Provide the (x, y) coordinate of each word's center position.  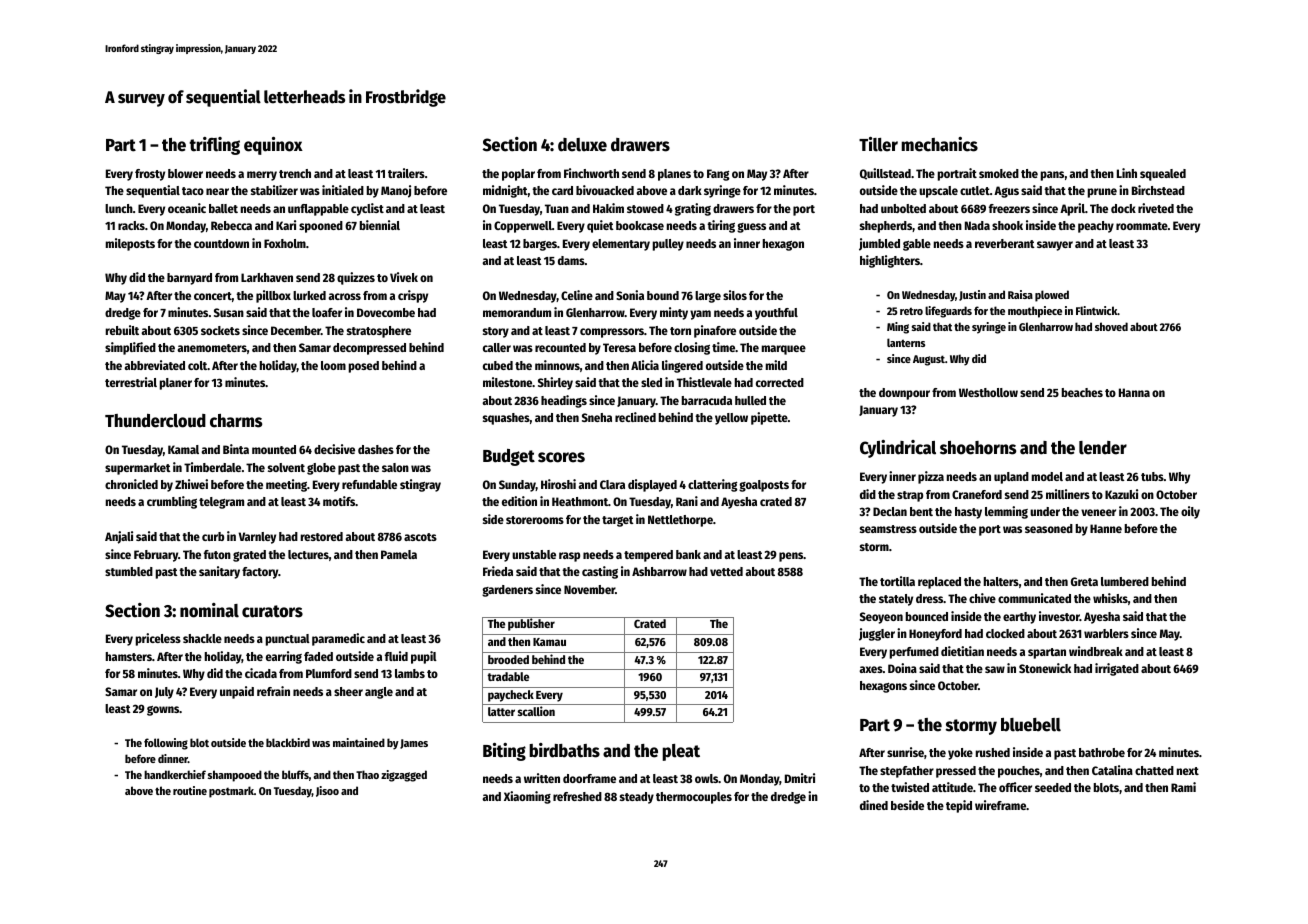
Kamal (183, 449)
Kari (286, 225)
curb (213, 536)
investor (1059, 616)
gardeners (507, 591)
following (166, 744)
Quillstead (885, 174)
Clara (612, 484)
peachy (1096, 227)
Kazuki (1121, 494)
